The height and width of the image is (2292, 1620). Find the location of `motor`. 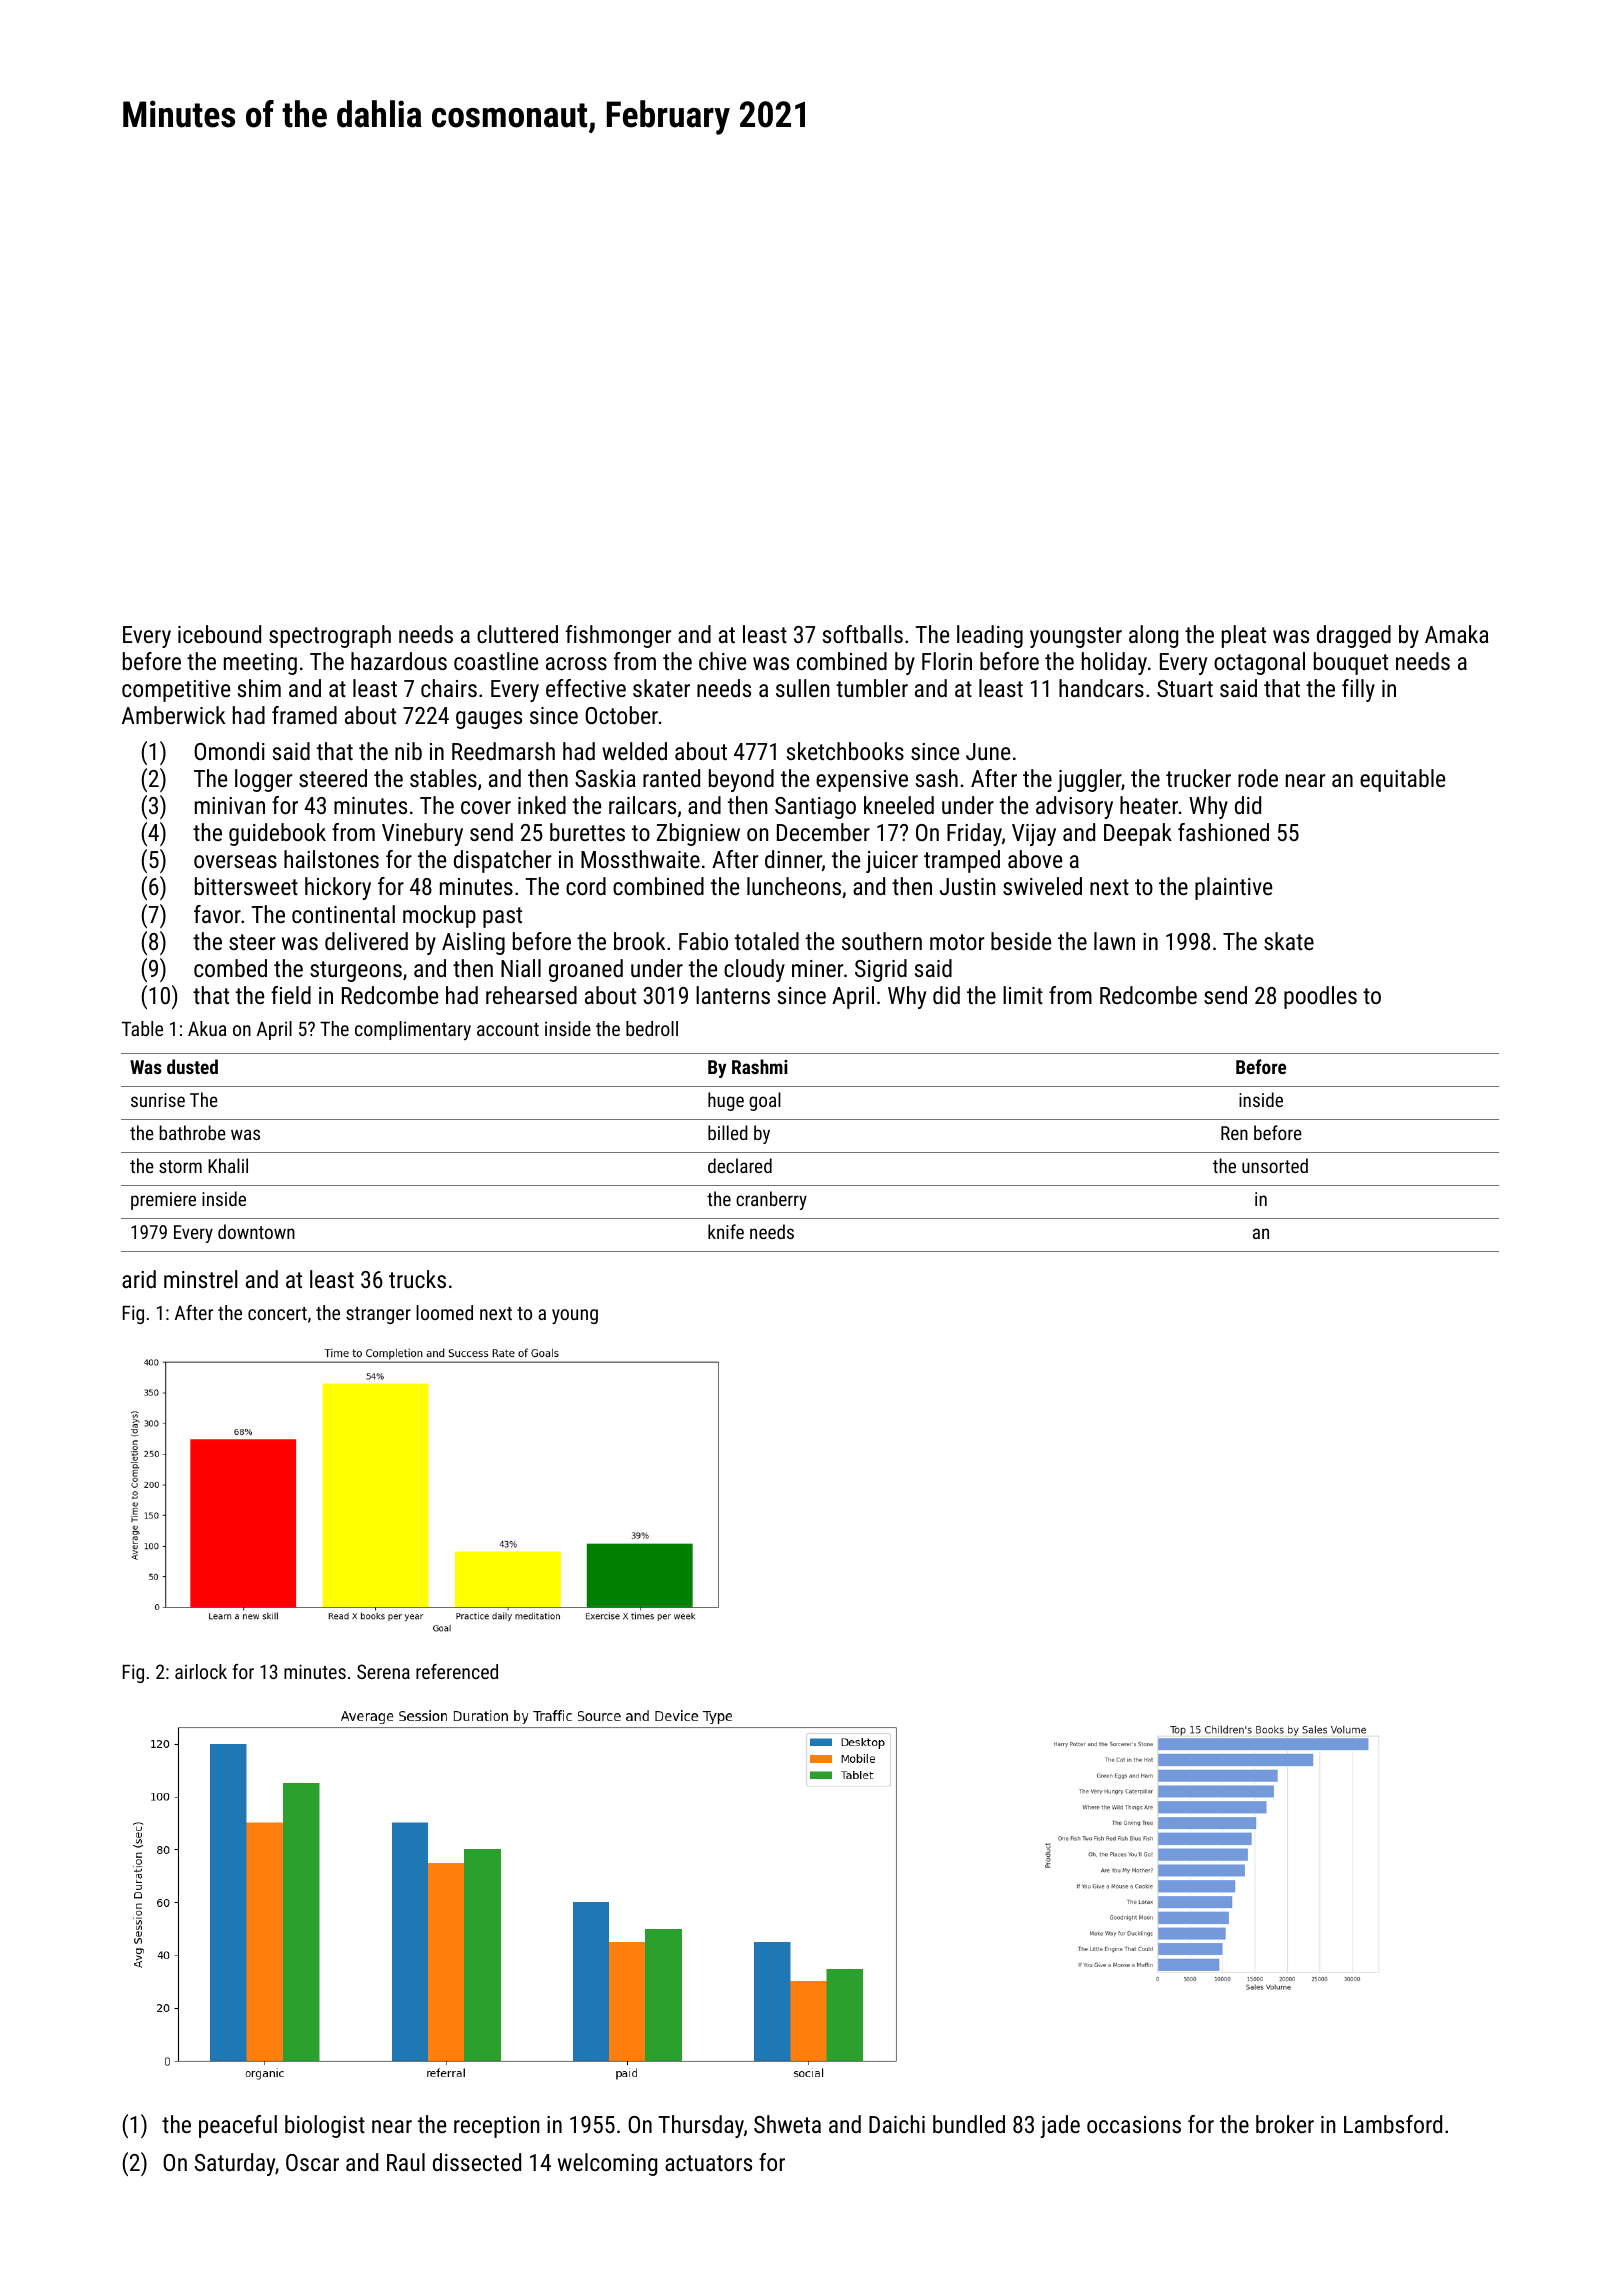

motor is located at coordinates (957, 942).
